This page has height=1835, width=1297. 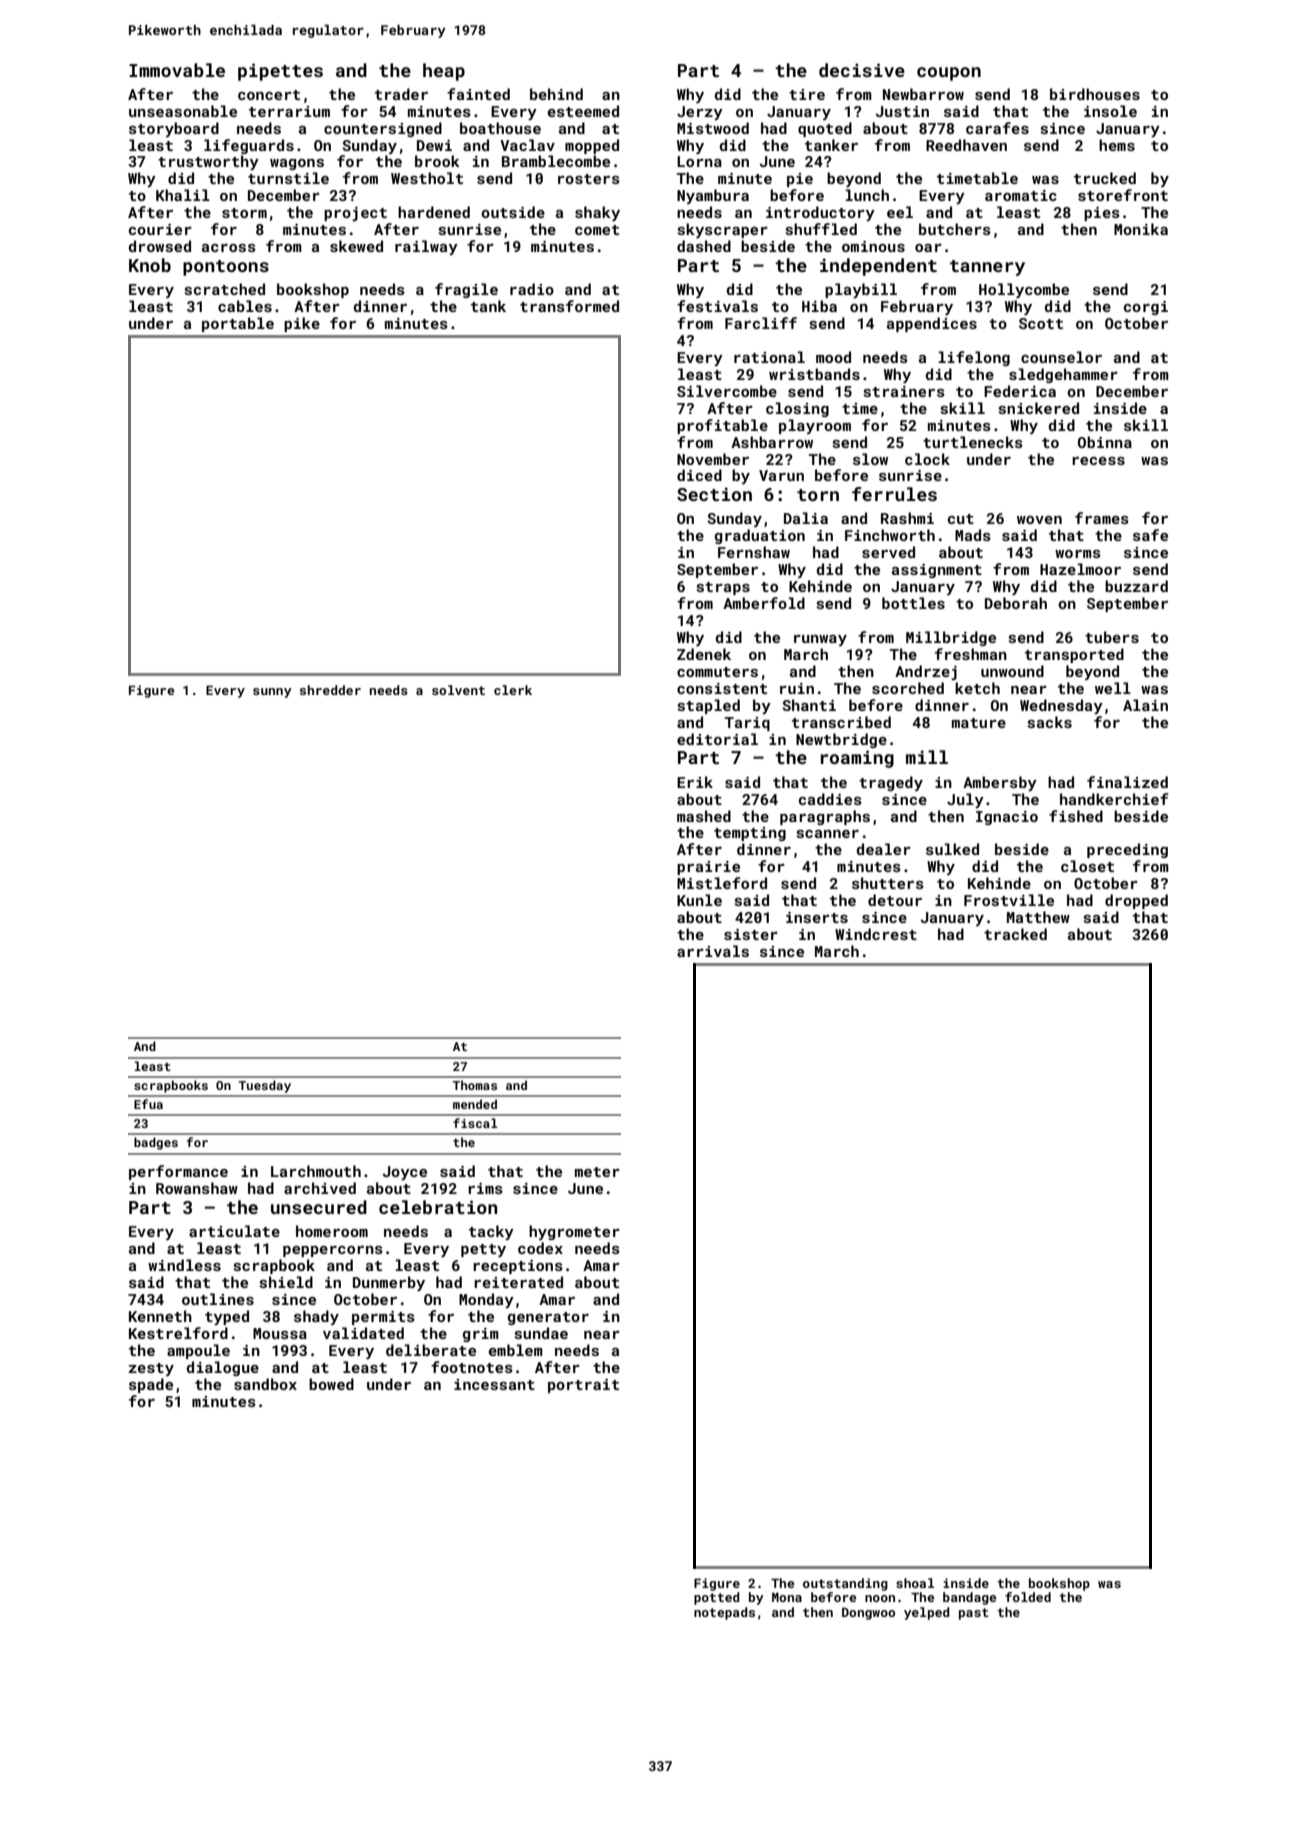 What do you see at coordinates (695, 782) in the page?
I see `Erik` at bounding box center [695, 782].
